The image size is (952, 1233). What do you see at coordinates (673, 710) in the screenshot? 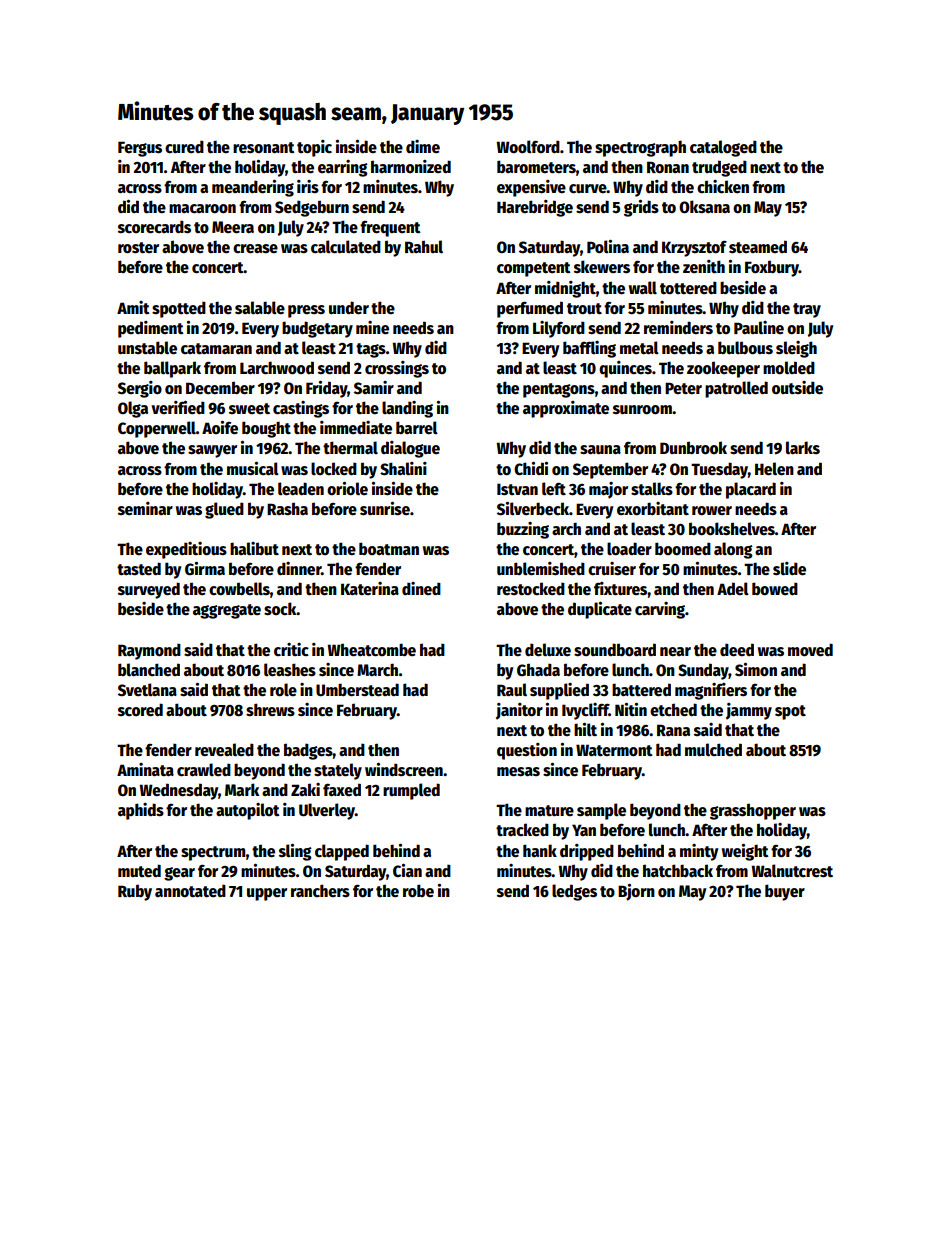
I see `etched` at bounding box center [673, 710].
